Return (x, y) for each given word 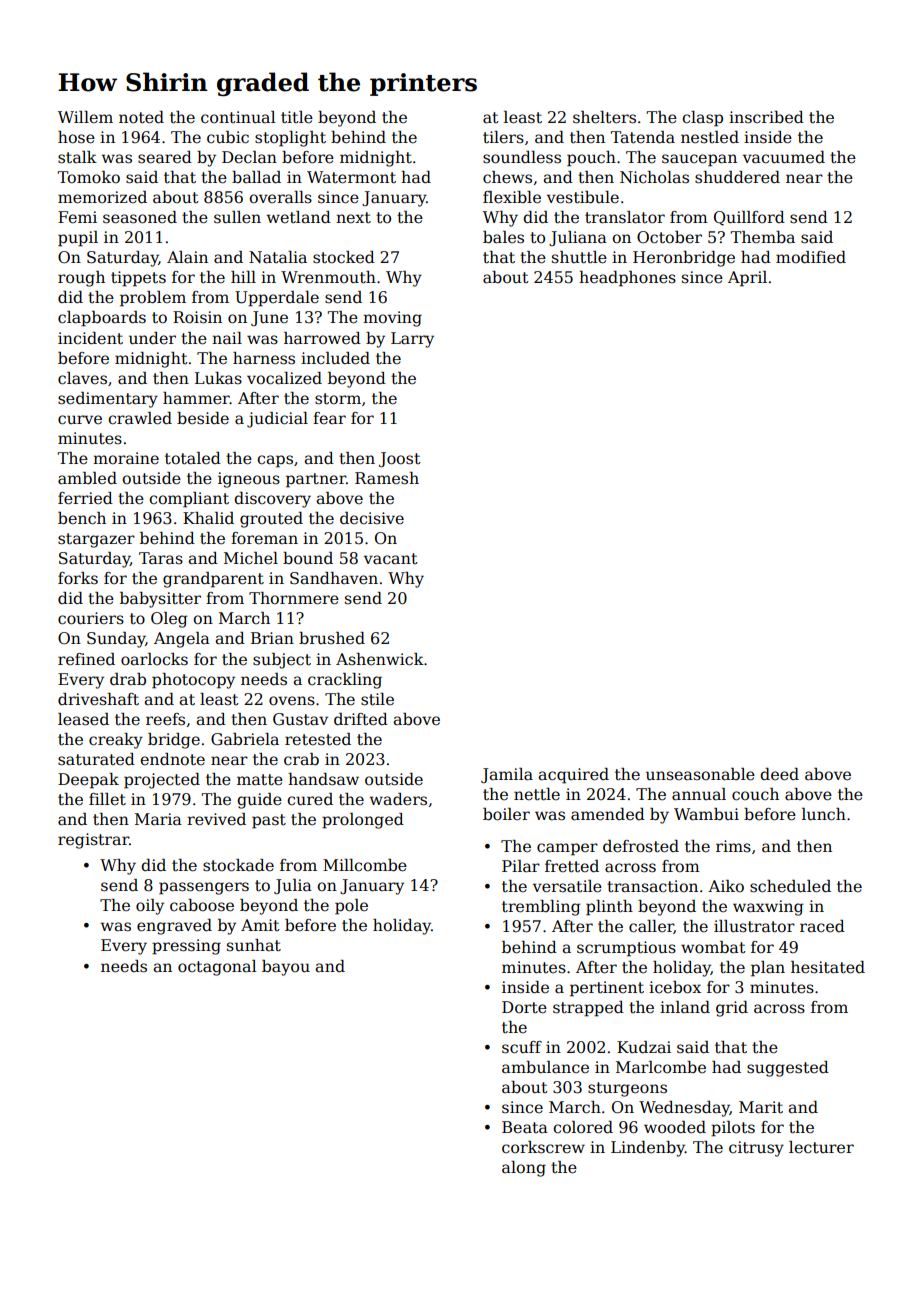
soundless (522, 157)
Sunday (116, 640)
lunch (824, 814)
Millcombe (365, 865)
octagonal (217, 968)
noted (141, 117)
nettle (537, 794)
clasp (702, 119)
